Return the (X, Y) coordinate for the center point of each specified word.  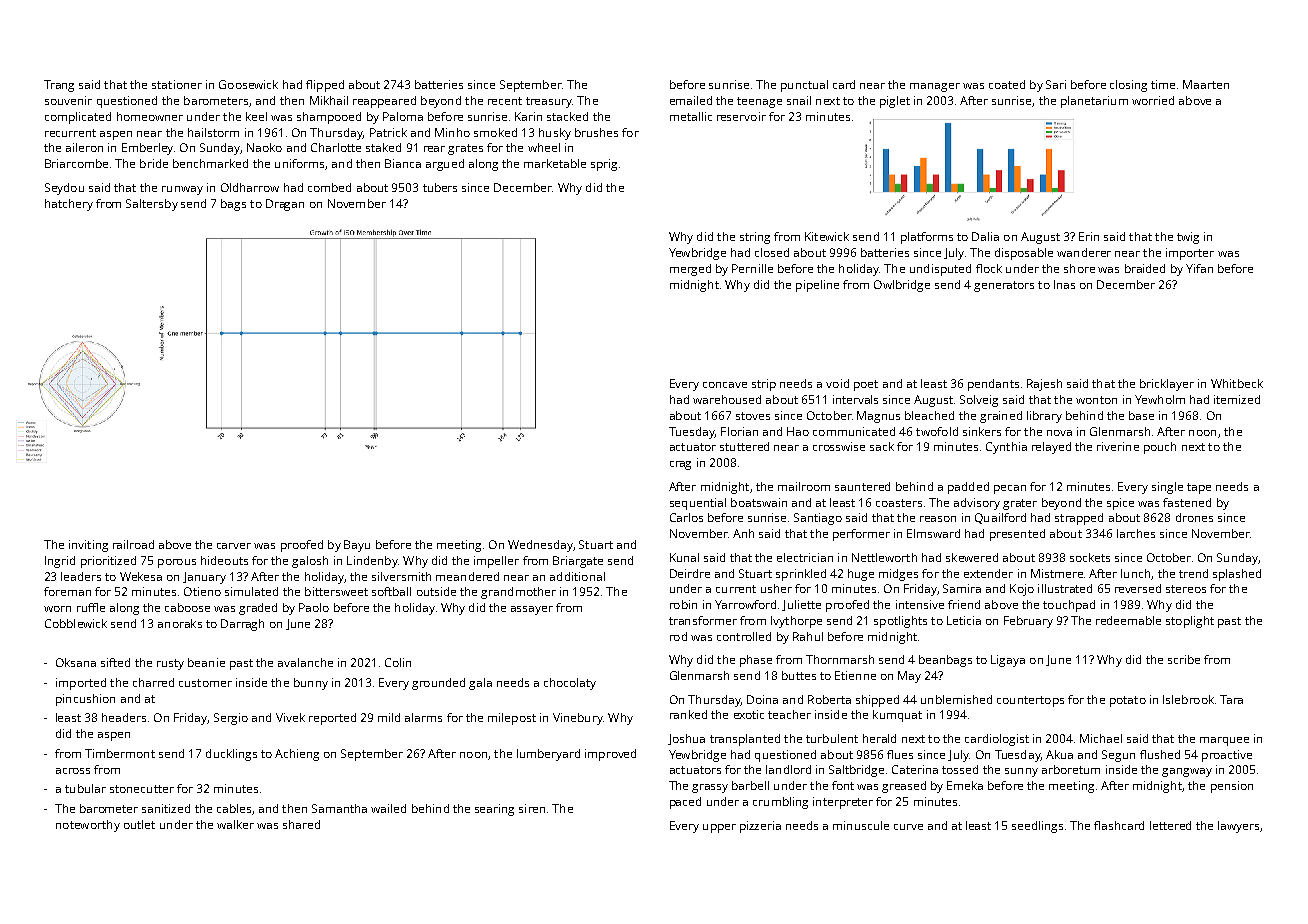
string (755, 238)
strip (764, 385)
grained (1001, 417)
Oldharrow (250, 187)
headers (124, 717)
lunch (1135, 573)
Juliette (801, 605)
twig (1188, 238)
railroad (133, 544)
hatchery (69, 205)
